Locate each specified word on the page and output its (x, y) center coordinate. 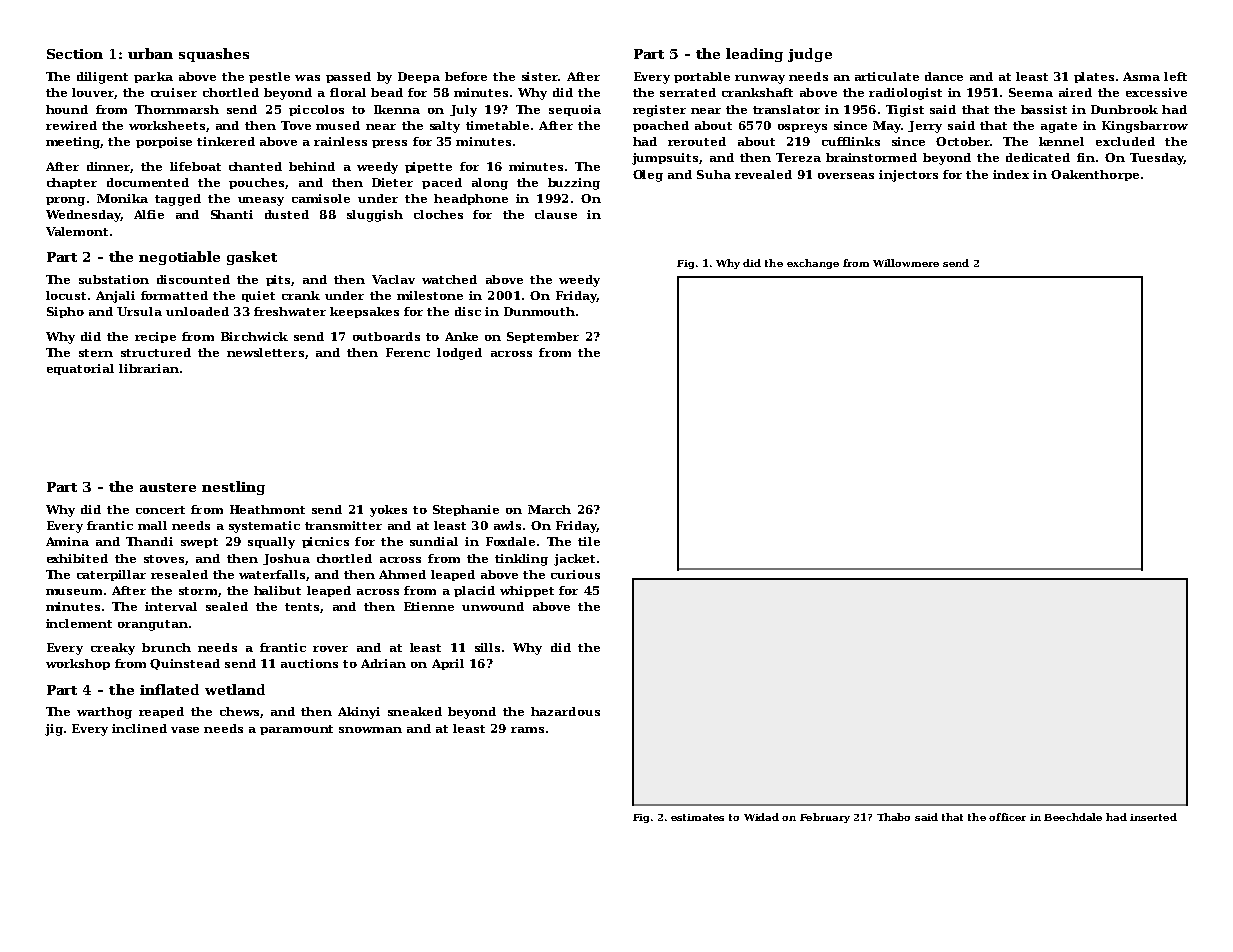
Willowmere (906, 263)
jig (54, 730)
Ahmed (402, 574)
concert (160, 510)
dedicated (1038, 157)
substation (114, 279)
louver (93, 93)
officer (1007, 817)
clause (556, 214)
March (549, 509)
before (466, 76)
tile (589, 541)
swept (199, 543)
